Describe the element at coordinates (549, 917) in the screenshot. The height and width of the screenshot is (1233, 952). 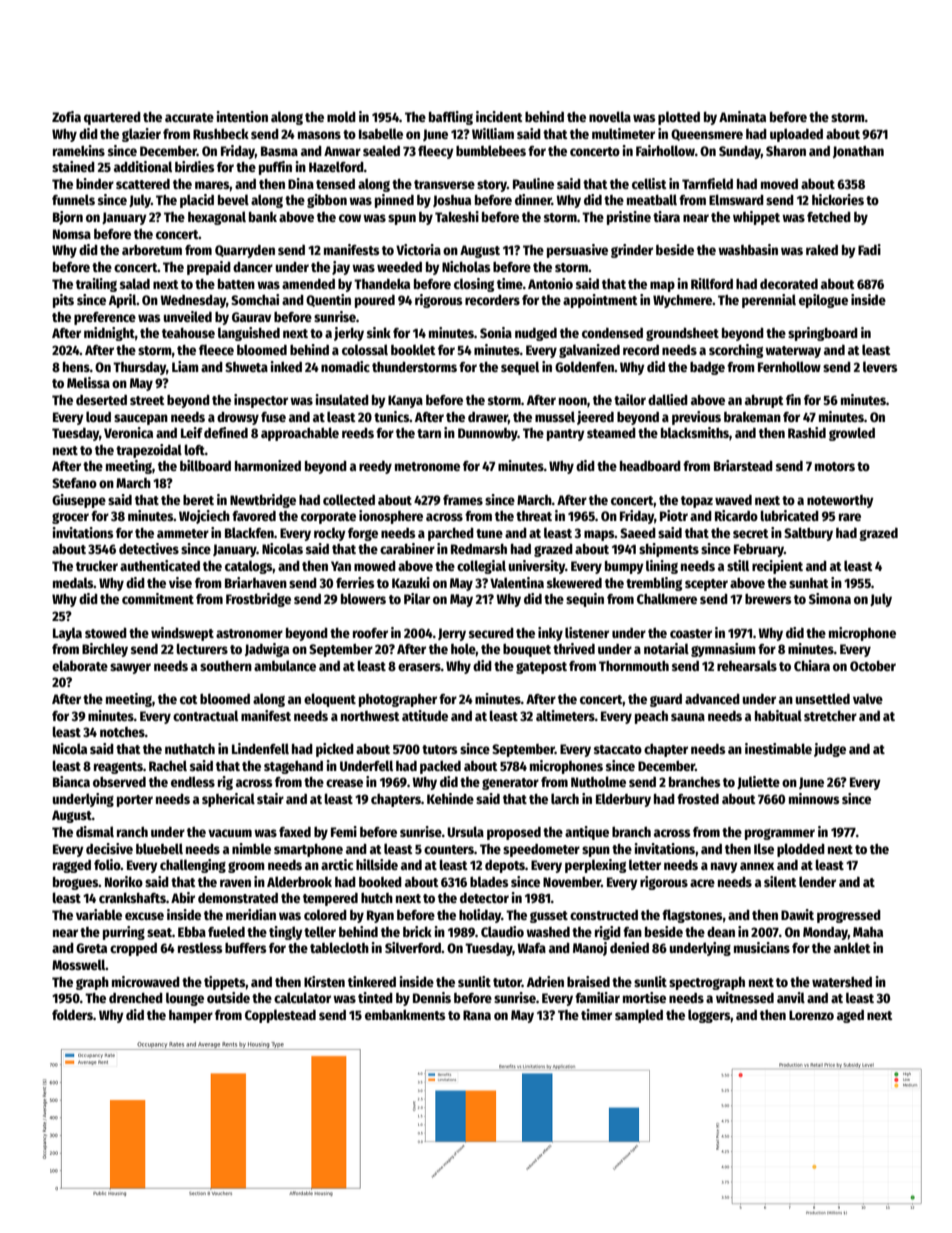
I see `gusset` at that location.
